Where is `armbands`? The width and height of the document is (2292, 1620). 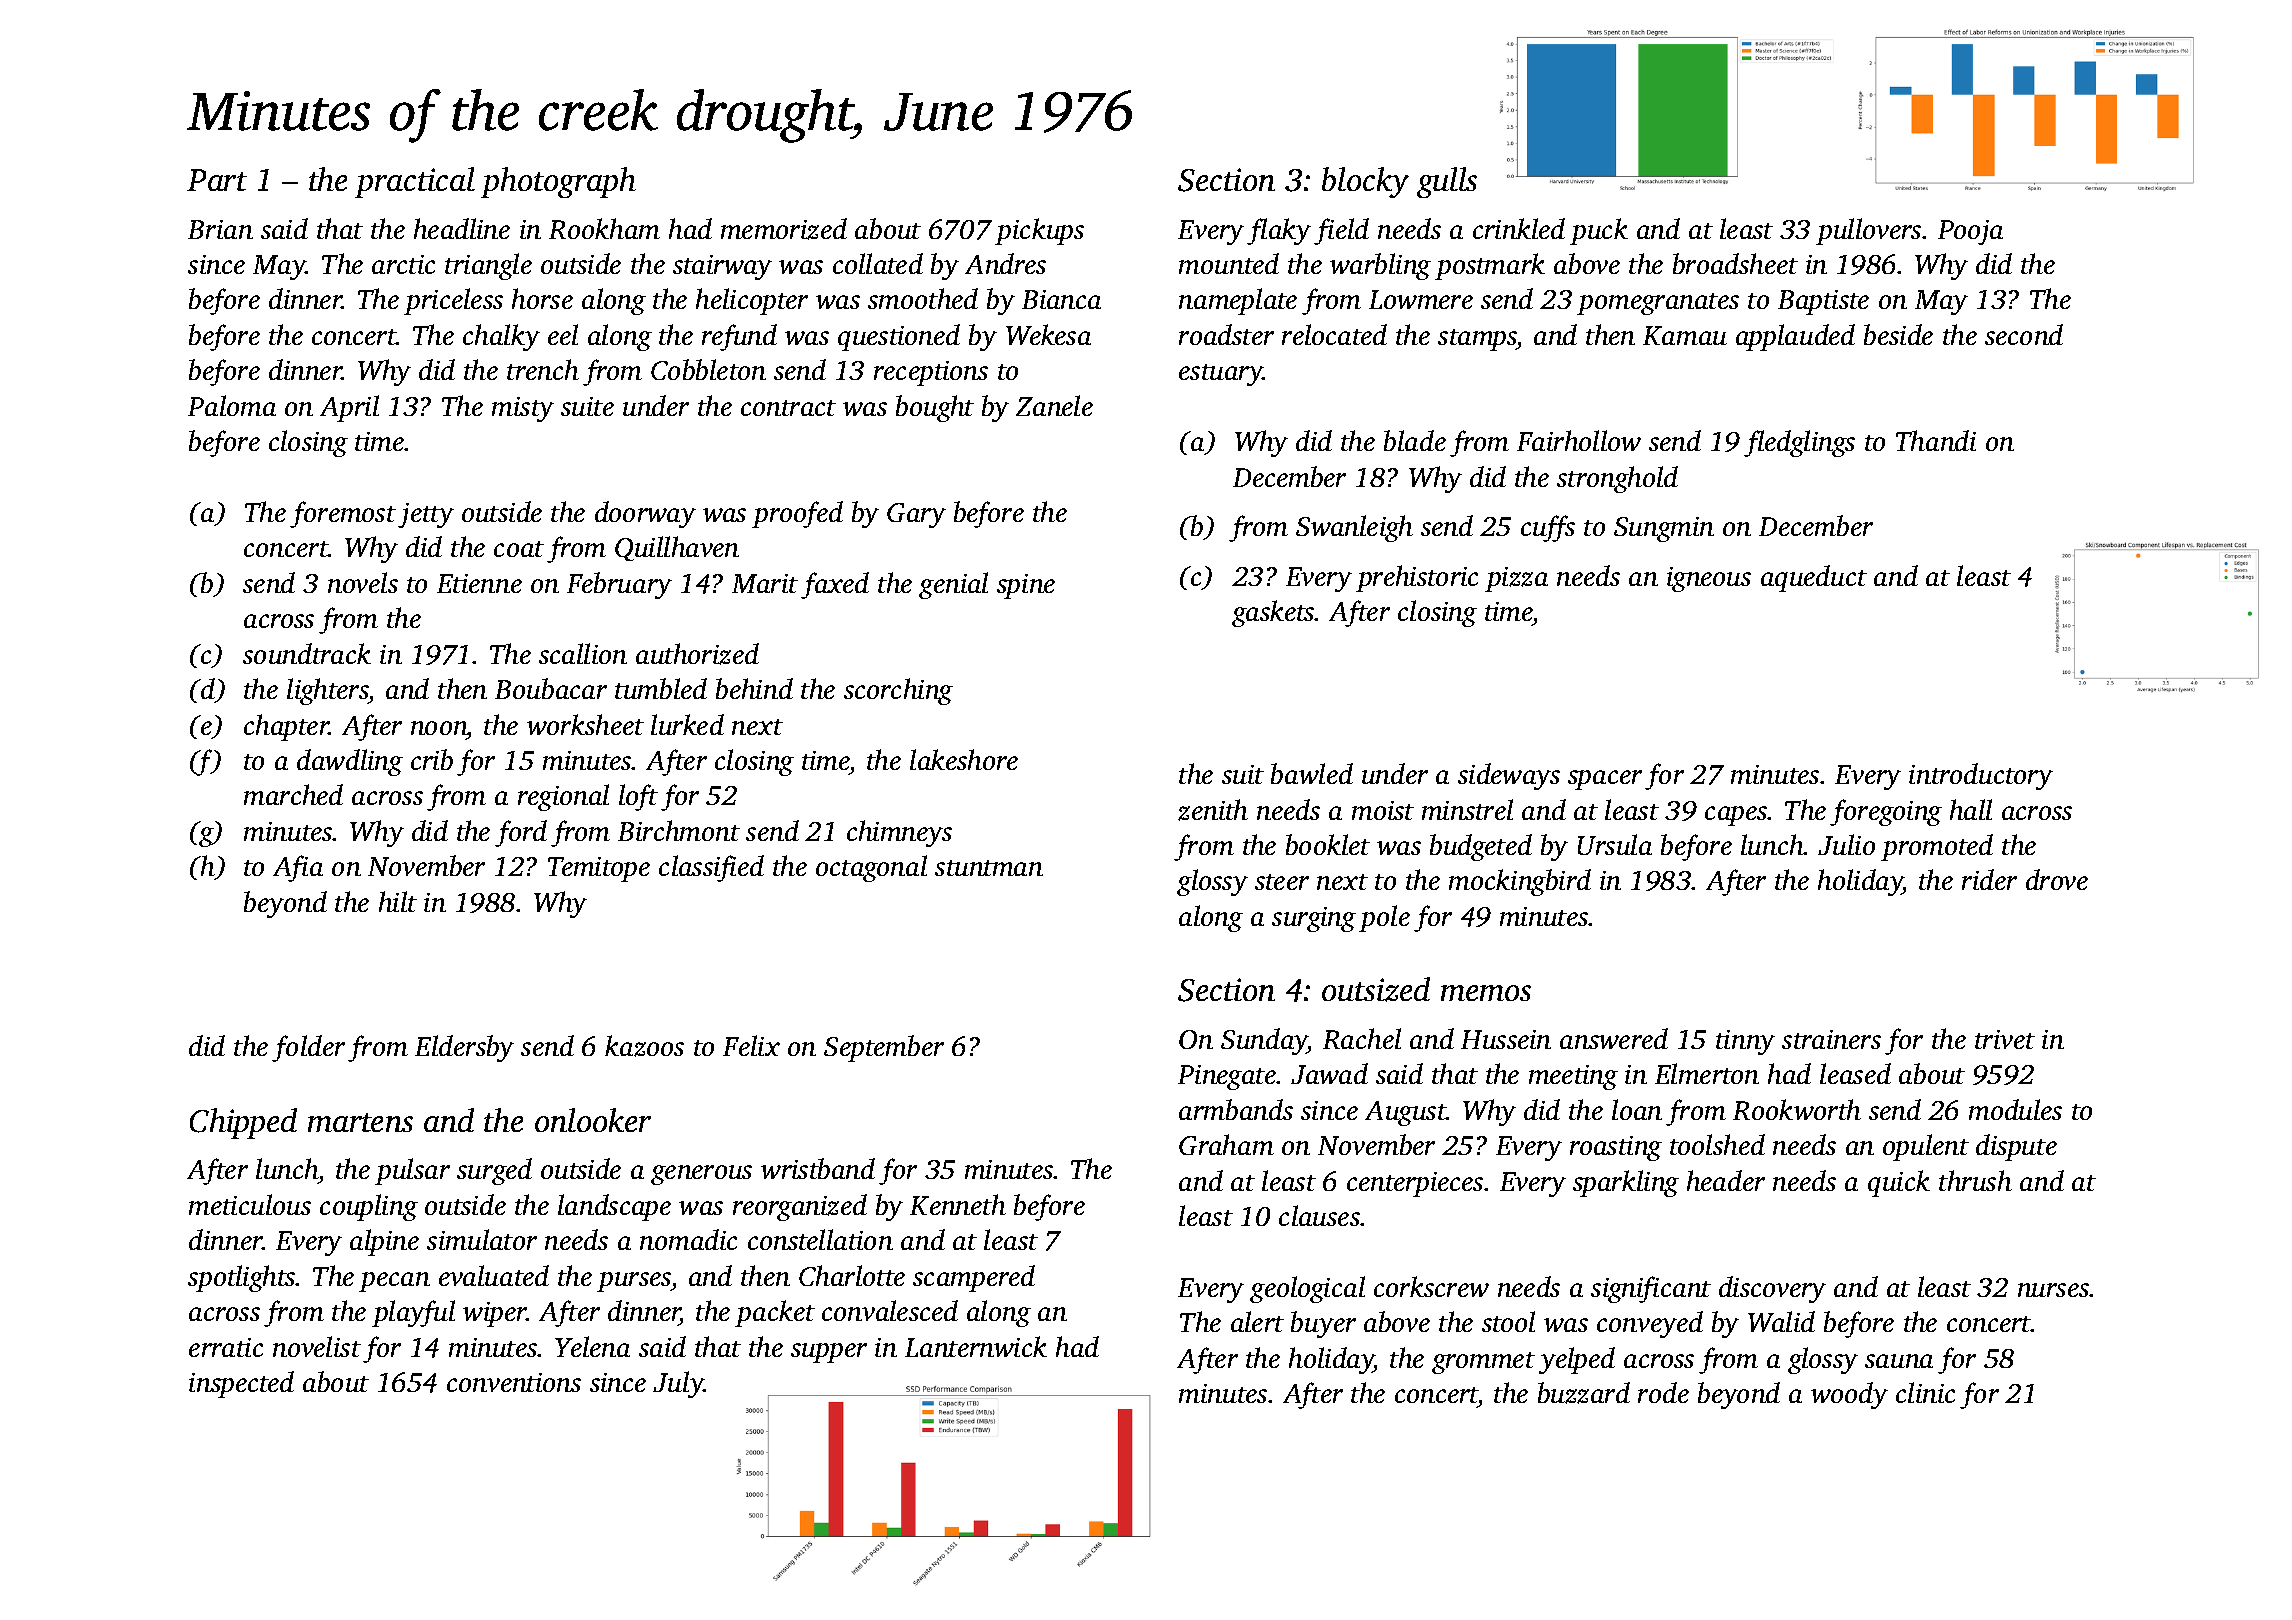
armbands is located at coordinates (1236, 1109).
